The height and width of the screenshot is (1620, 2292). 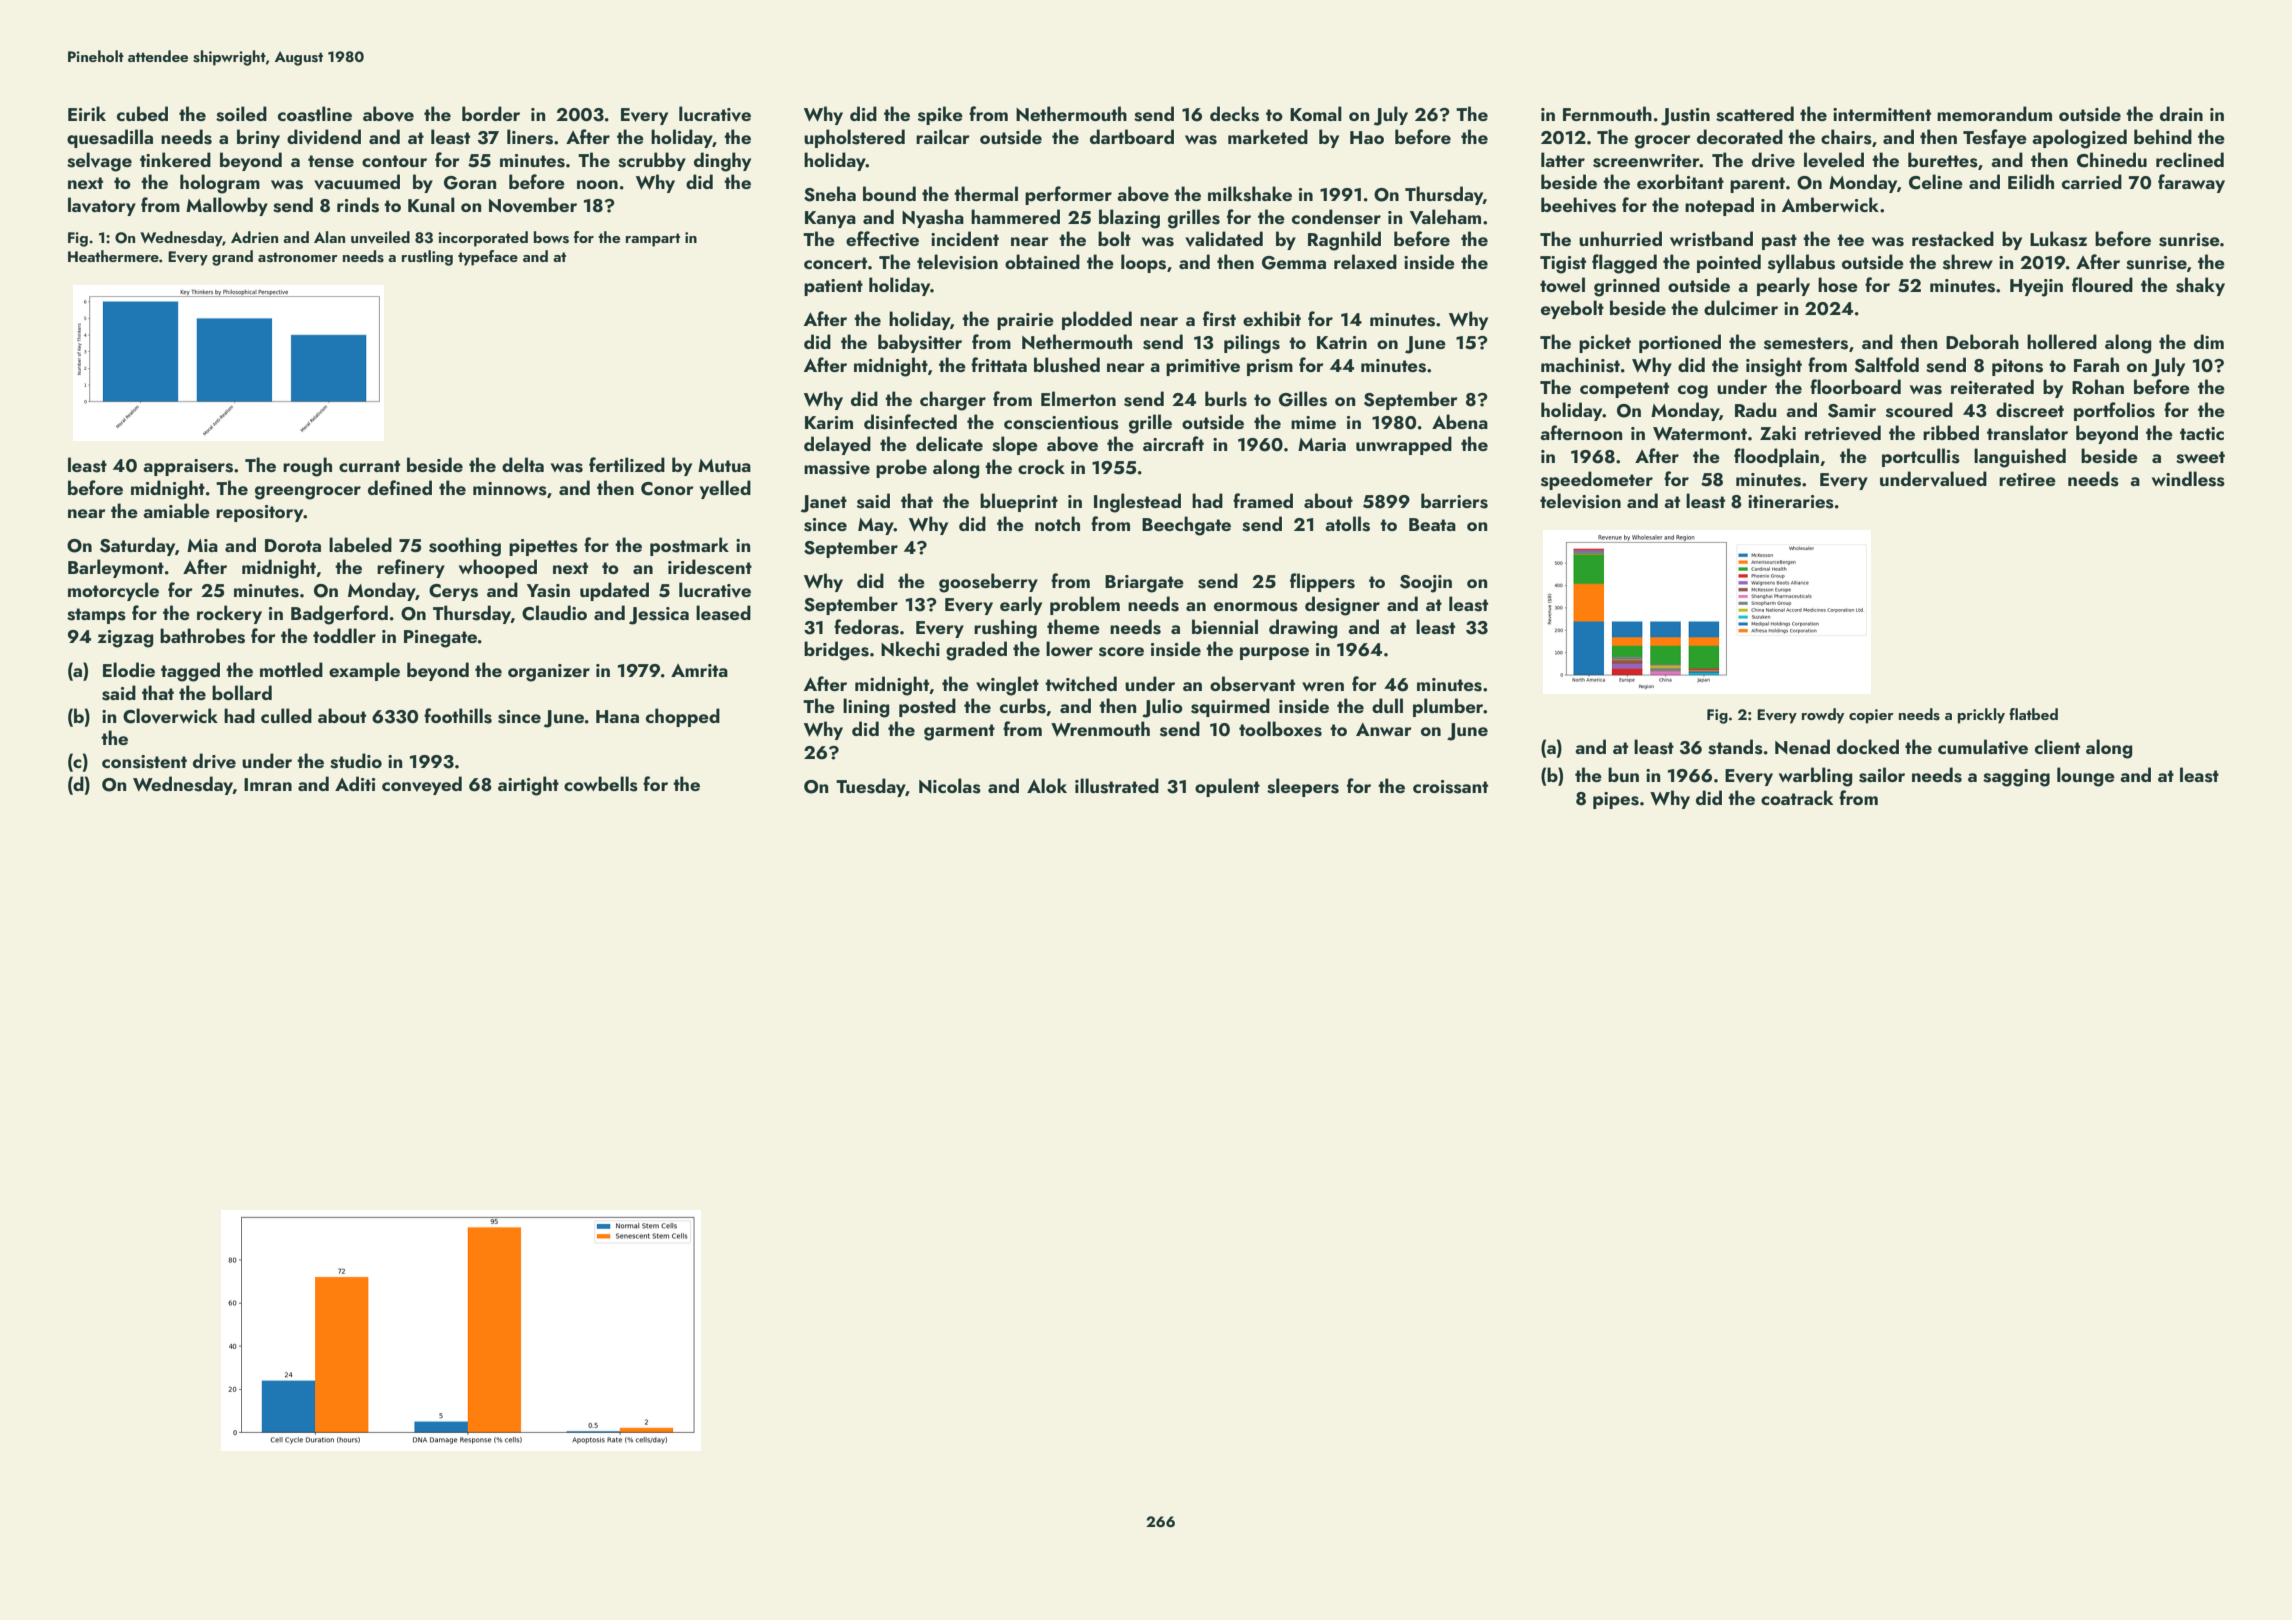 I want to click on rowdy, so click(x=1823, y=716).
